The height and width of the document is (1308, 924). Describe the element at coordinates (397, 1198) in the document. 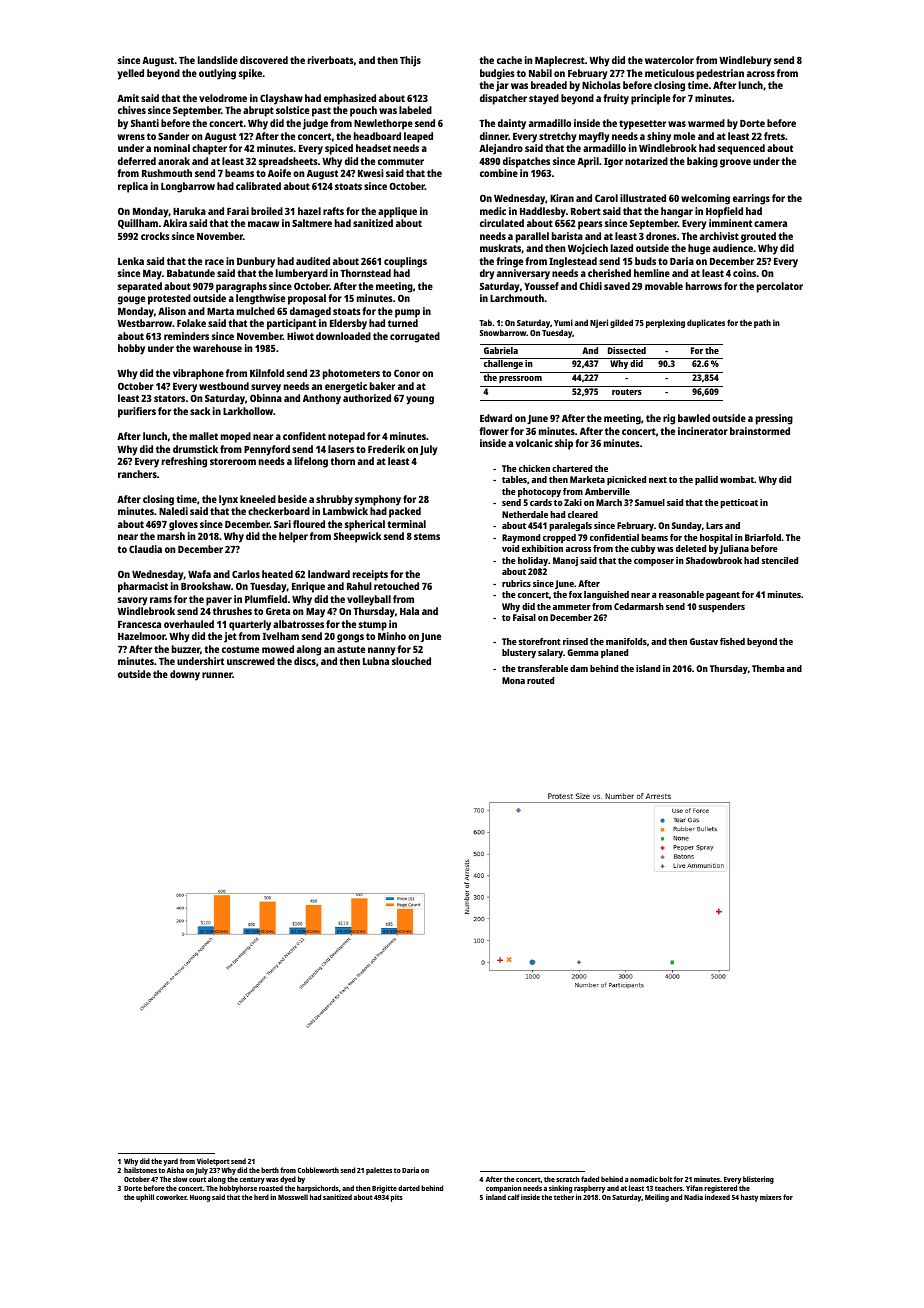

I see `pits` at that location.
